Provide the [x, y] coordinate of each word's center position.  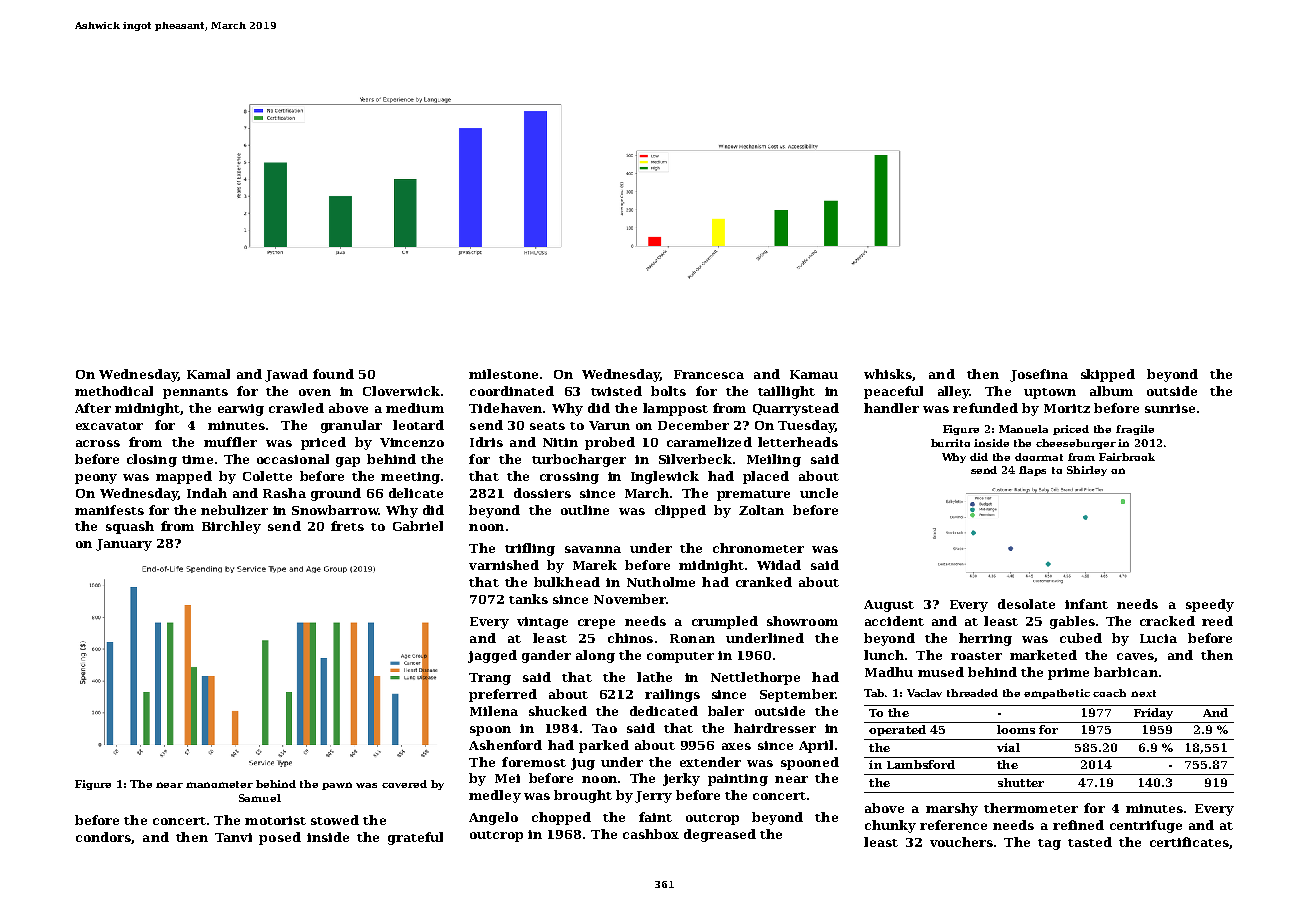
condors [103, 837]
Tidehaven [505, 408]
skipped [1108, 375]
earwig [241, 410]
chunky [890, 826]
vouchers [961, 842]
